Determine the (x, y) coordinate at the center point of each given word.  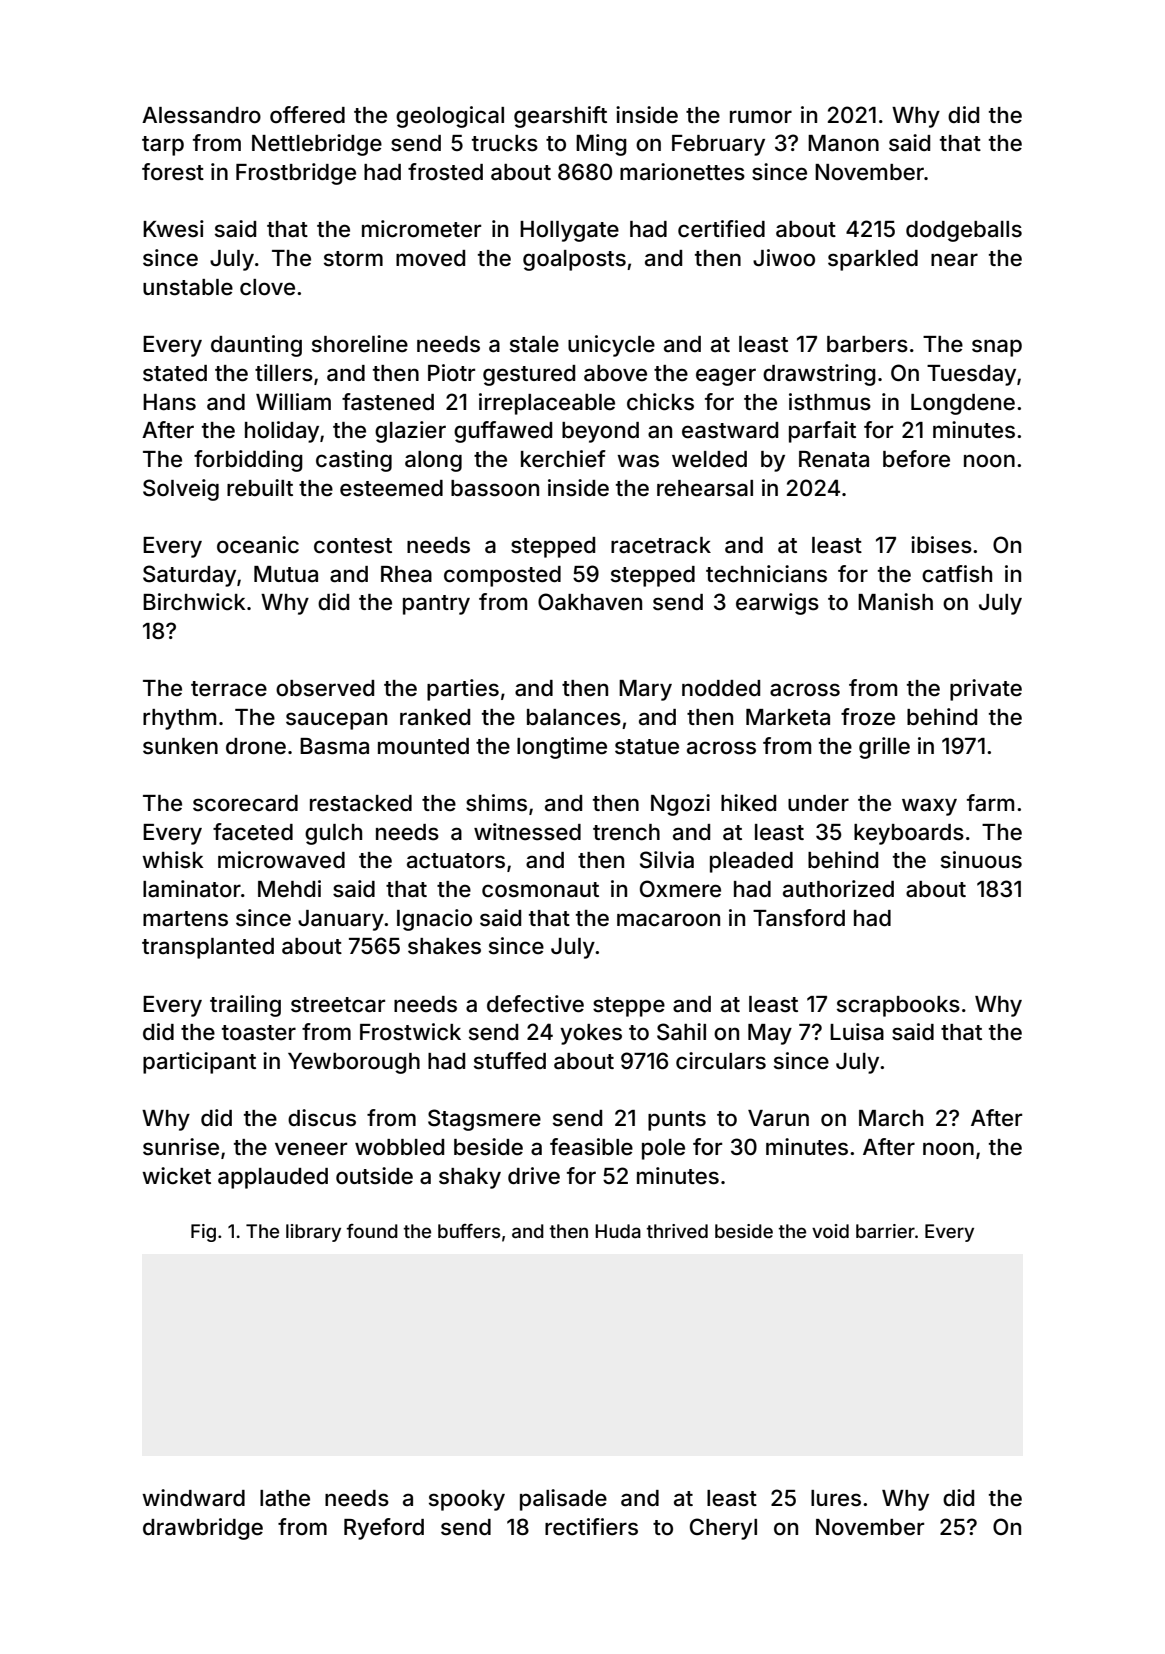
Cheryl (723, 1529)
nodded (721, 688)
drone (256, 746)
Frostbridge (296, 174)
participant (199, 1063)
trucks (505, 143)
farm (990, 803)
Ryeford (384, 1529)
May (770, 1034)
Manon (843, 143)
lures (836, 1498)
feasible (591, 1147)
